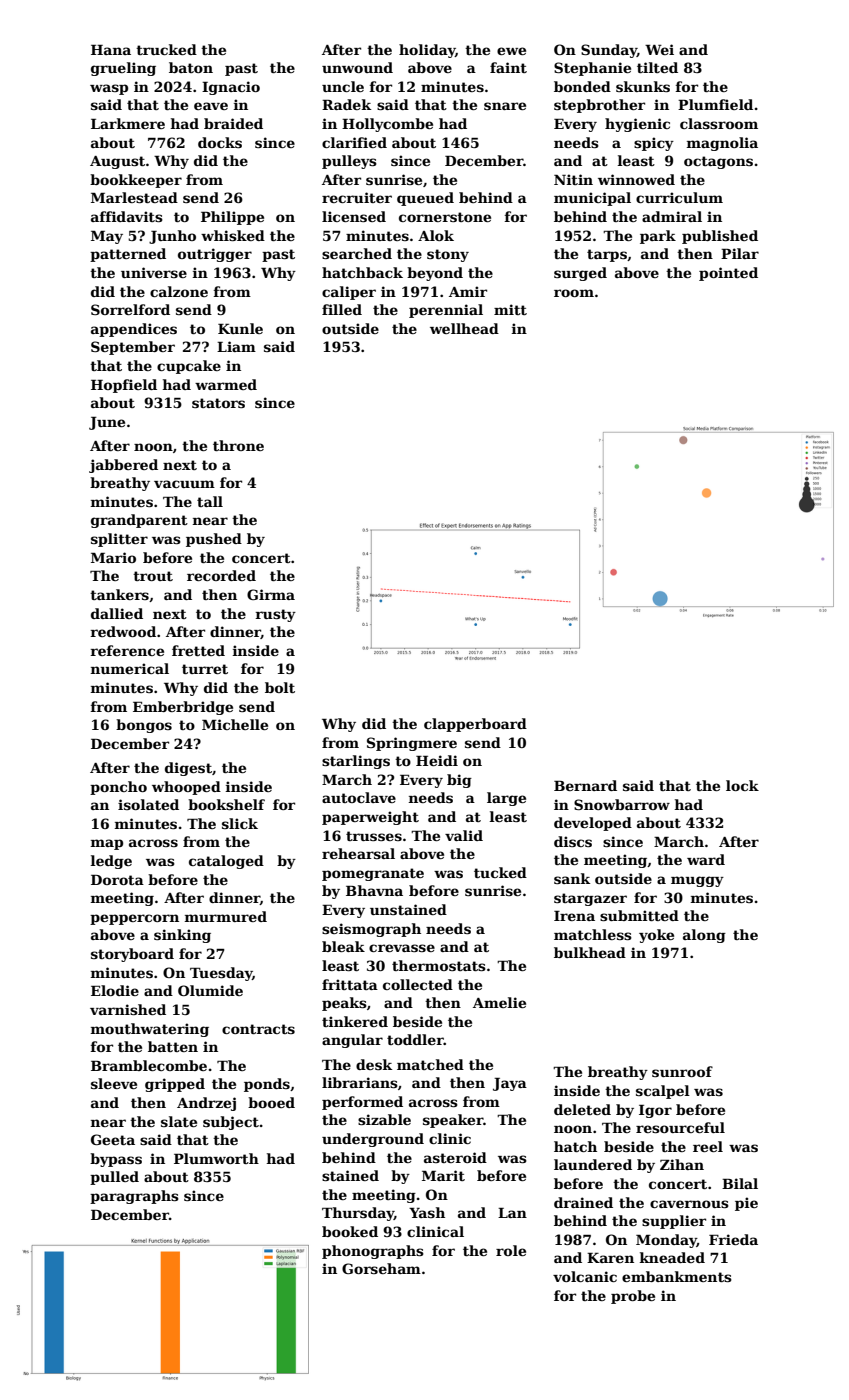 This screenshot has height=1400, width=849. What do you see at coordinates (381, 1268) in the screenshot?
I see `Gorseham` at bounding box center [381, 1268].
